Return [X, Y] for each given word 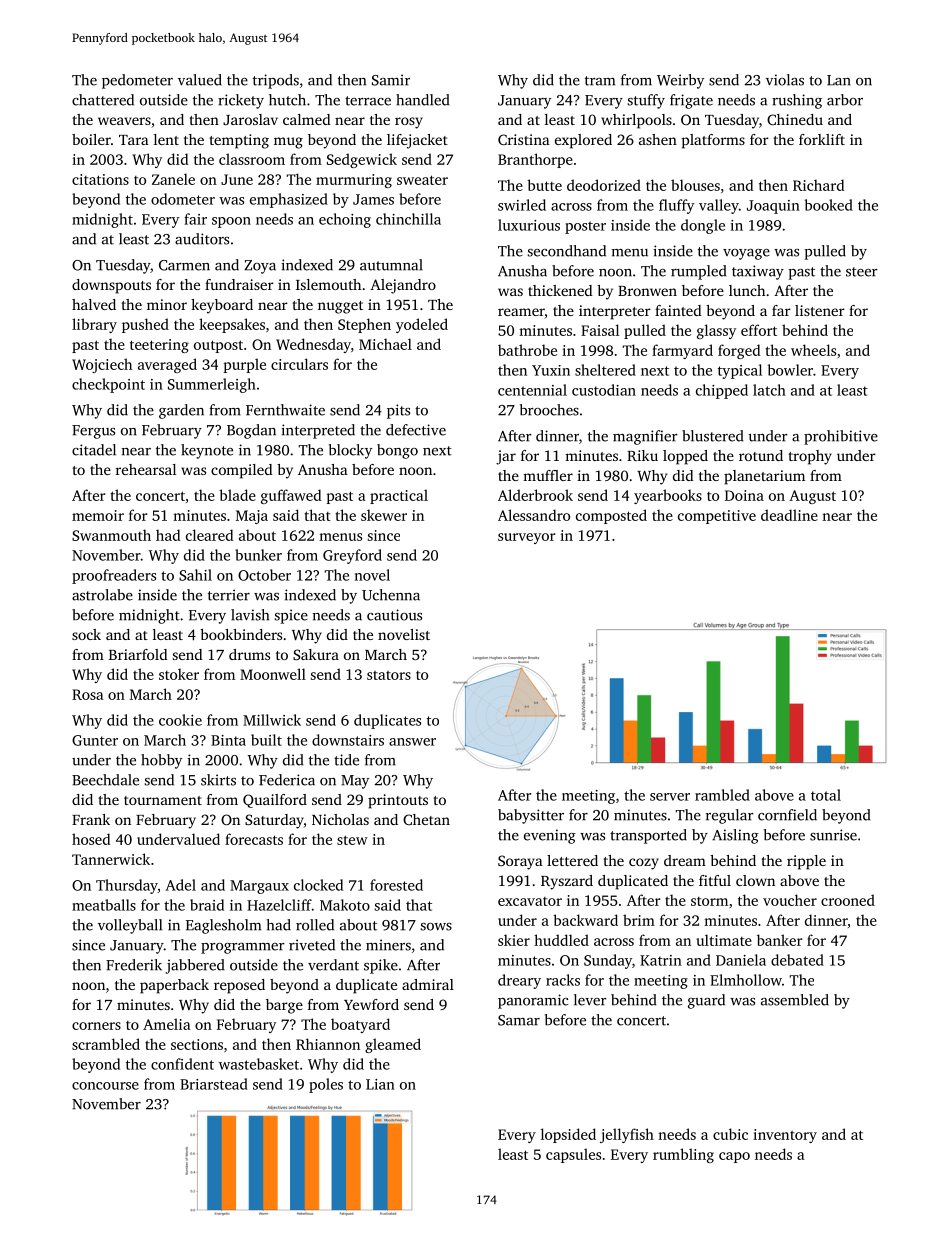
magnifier [645, 437]
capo [734, 1157]
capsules [573, 1155]
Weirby [680, 81]
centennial [532, 390]
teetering [159, 346]
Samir [391, 80]
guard [706, 1001]
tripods [276, 81]
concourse [105, 1086]
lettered [572, 860]
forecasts [254, 839]
